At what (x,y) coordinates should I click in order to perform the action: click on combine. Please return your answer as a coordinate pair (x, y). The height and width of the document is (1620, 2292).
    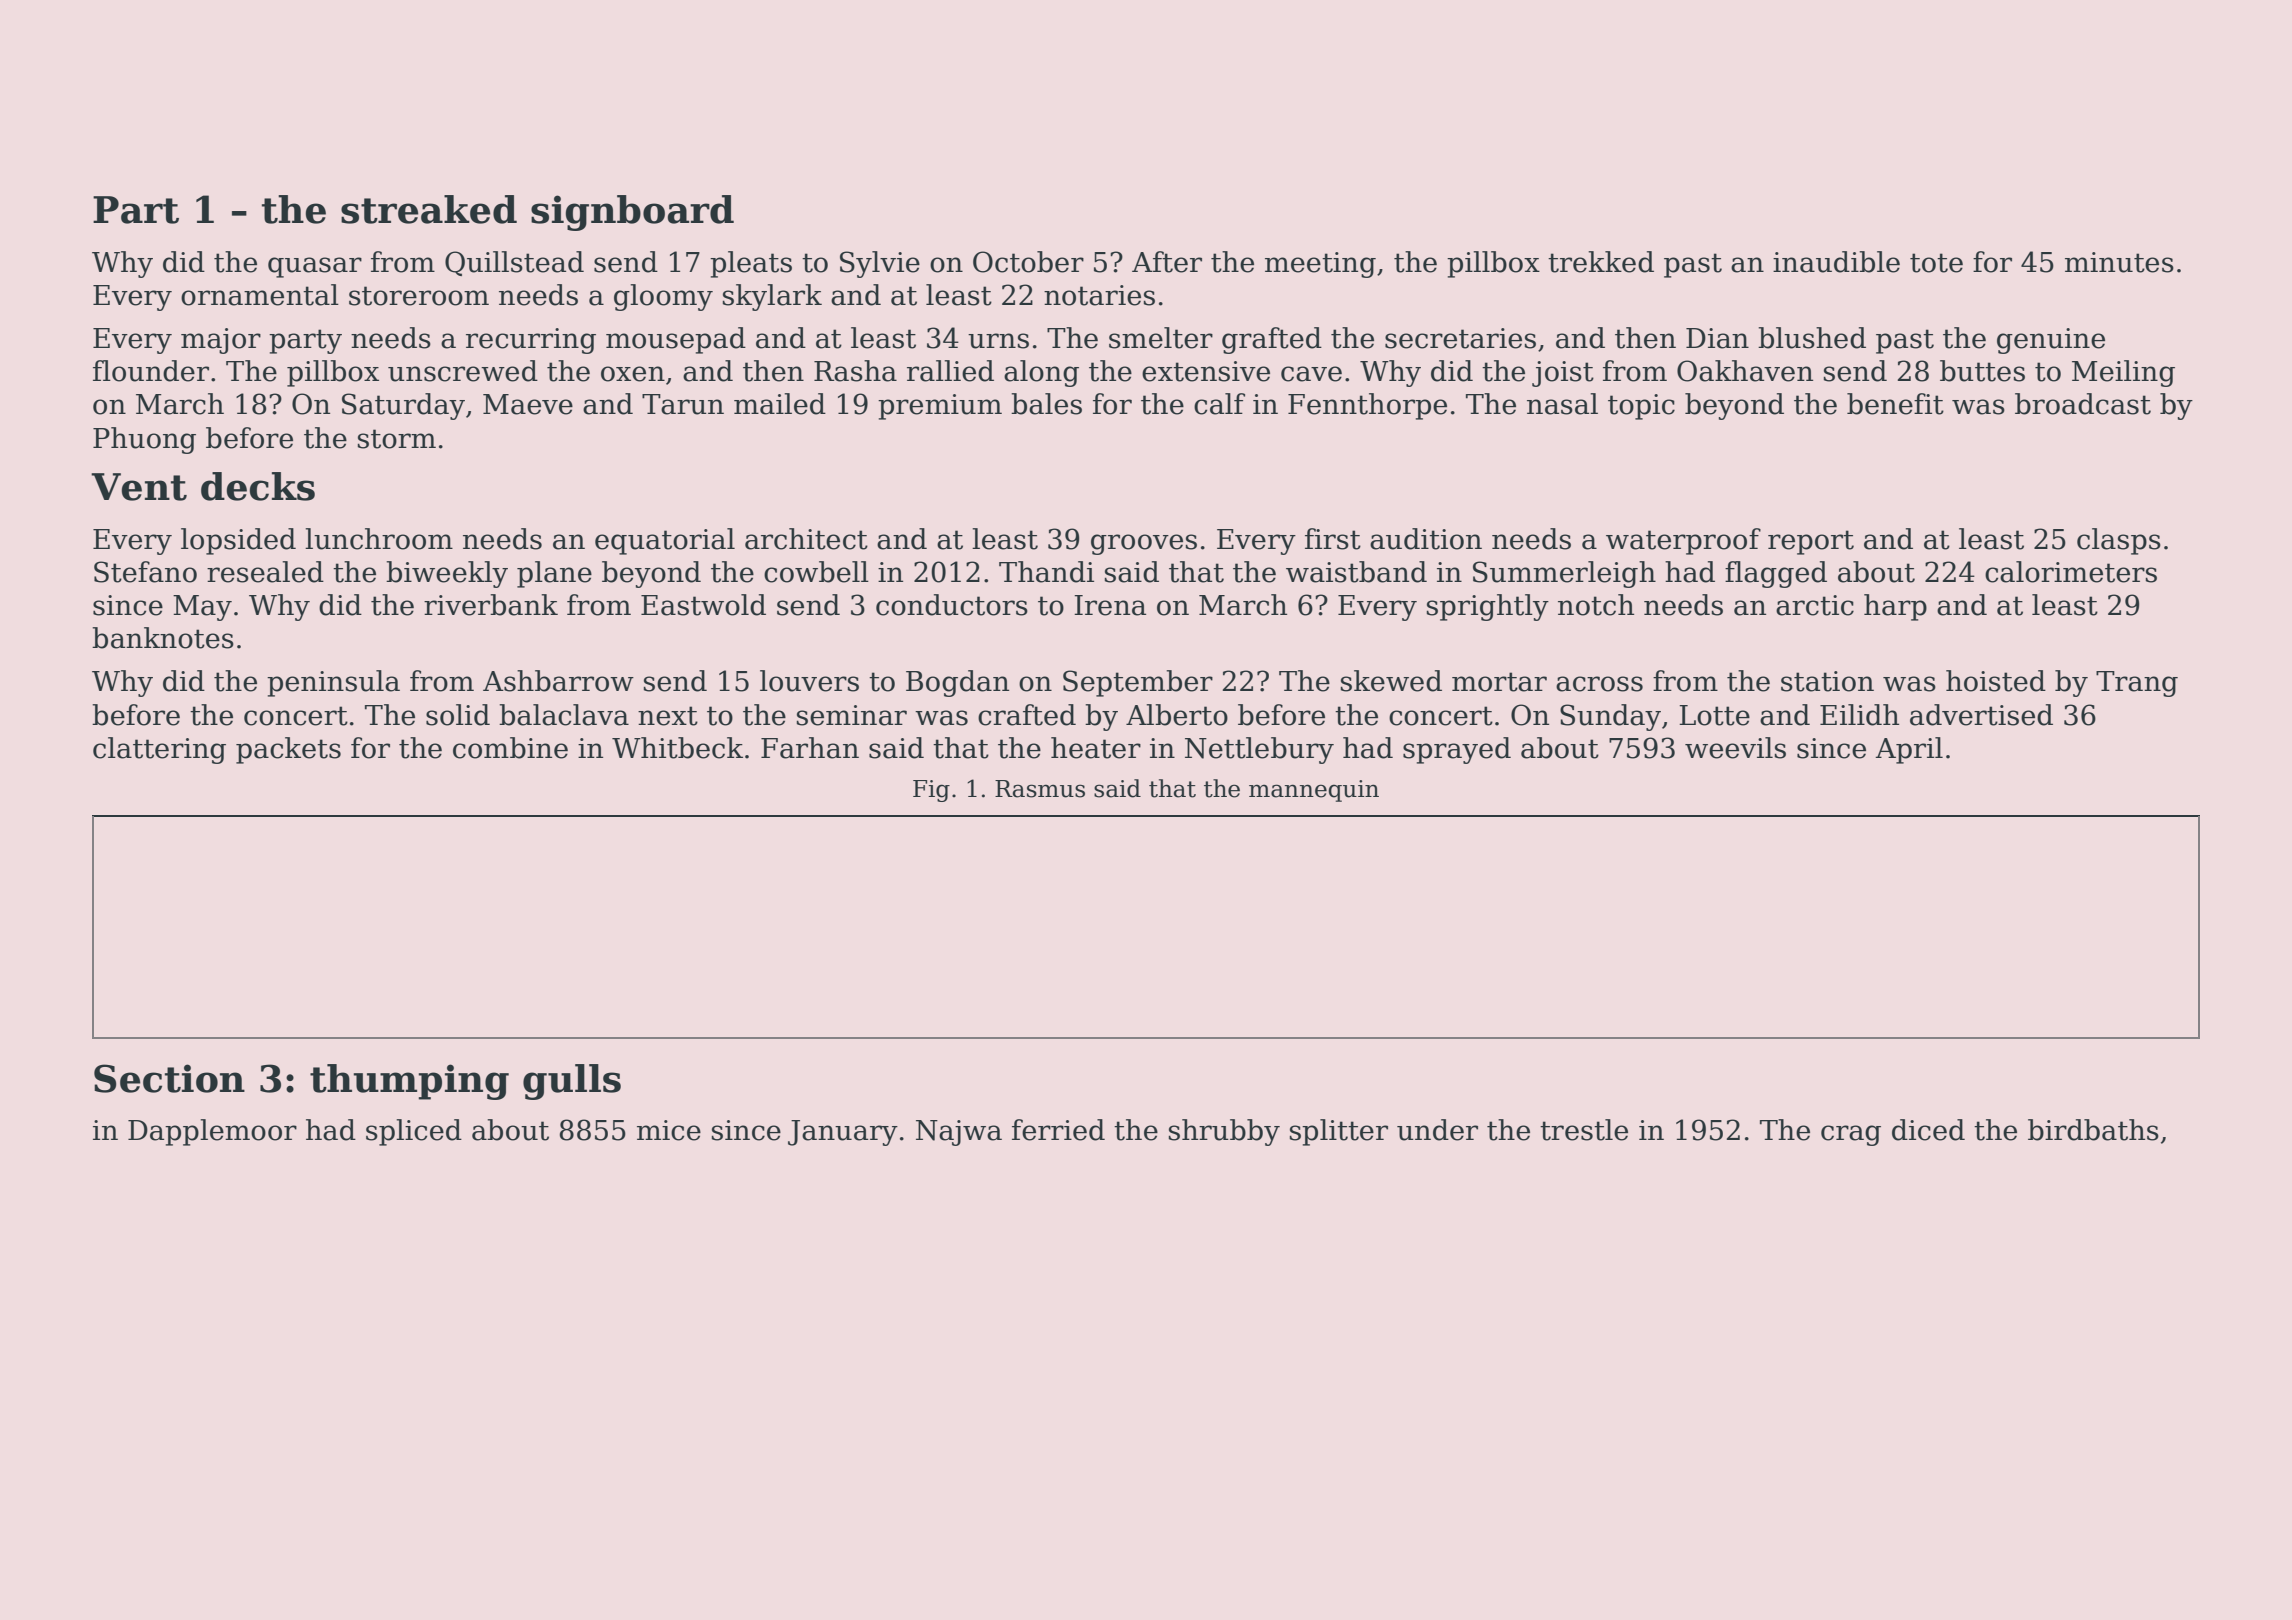
    Looking at the image, I should click on (510, 748).
